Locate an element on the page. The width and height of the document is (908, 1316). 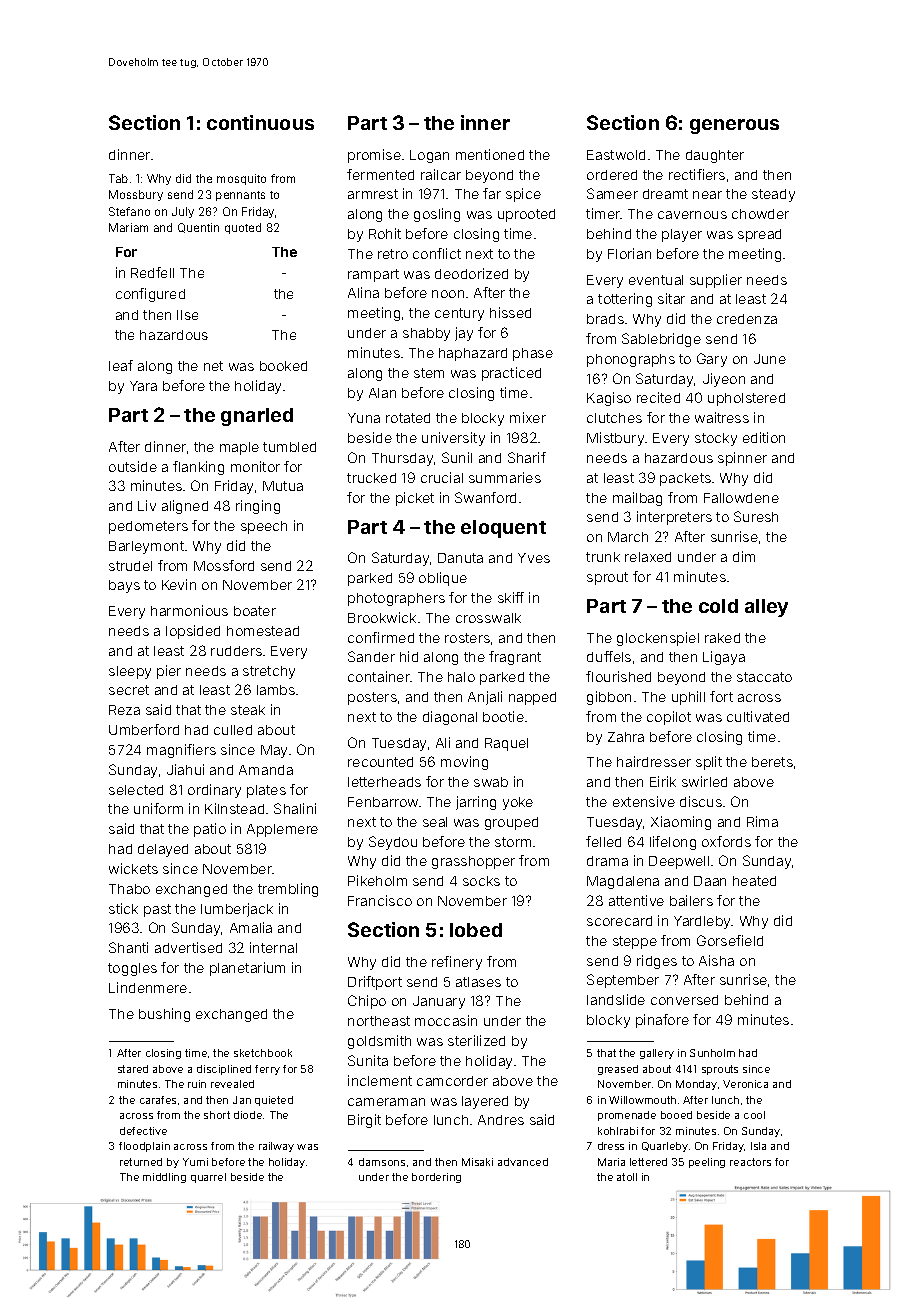
flanking is located at coordinates (198, 468).
